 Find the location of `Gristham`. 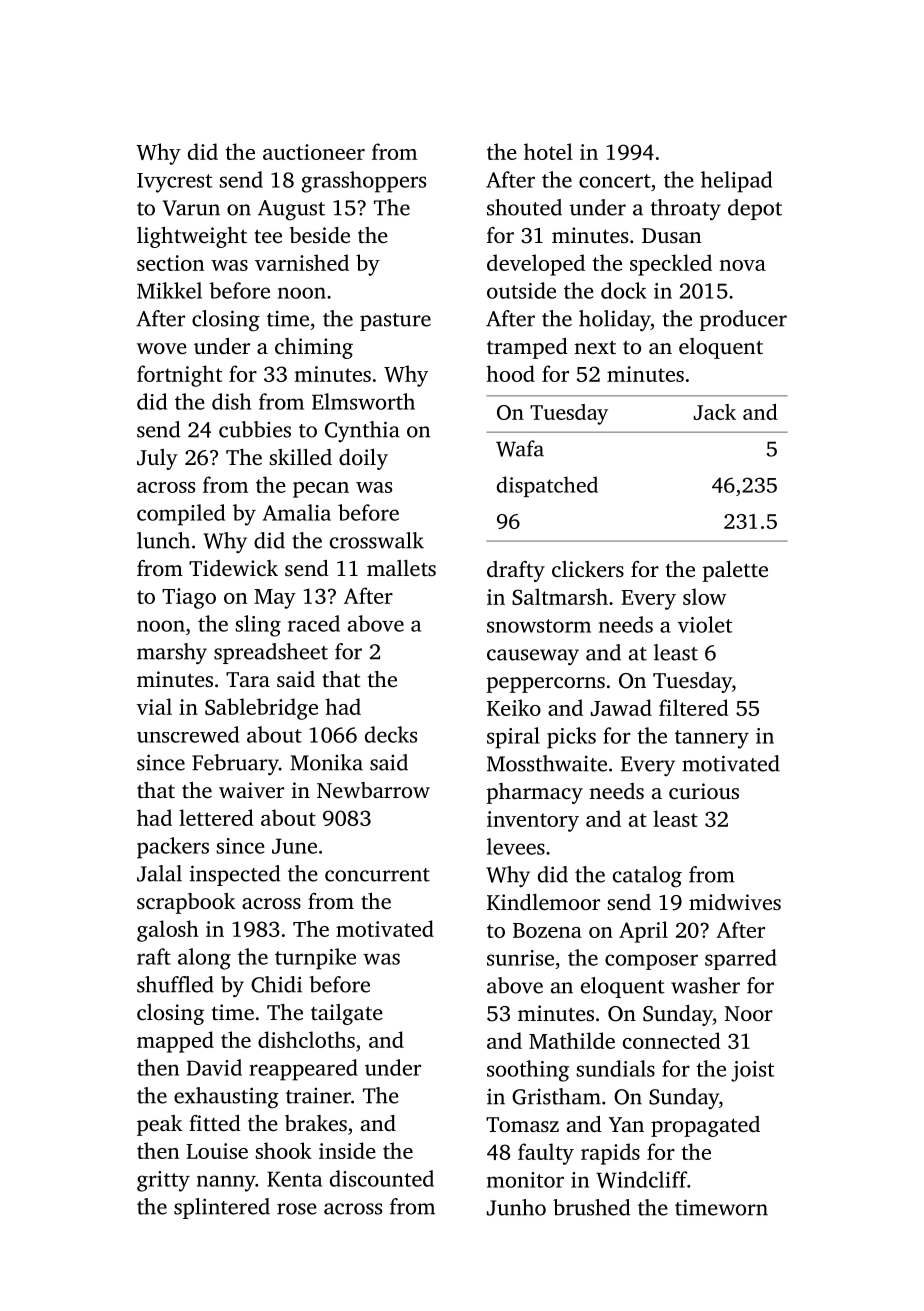

Gristham is located at coordinates (556, 1096).
